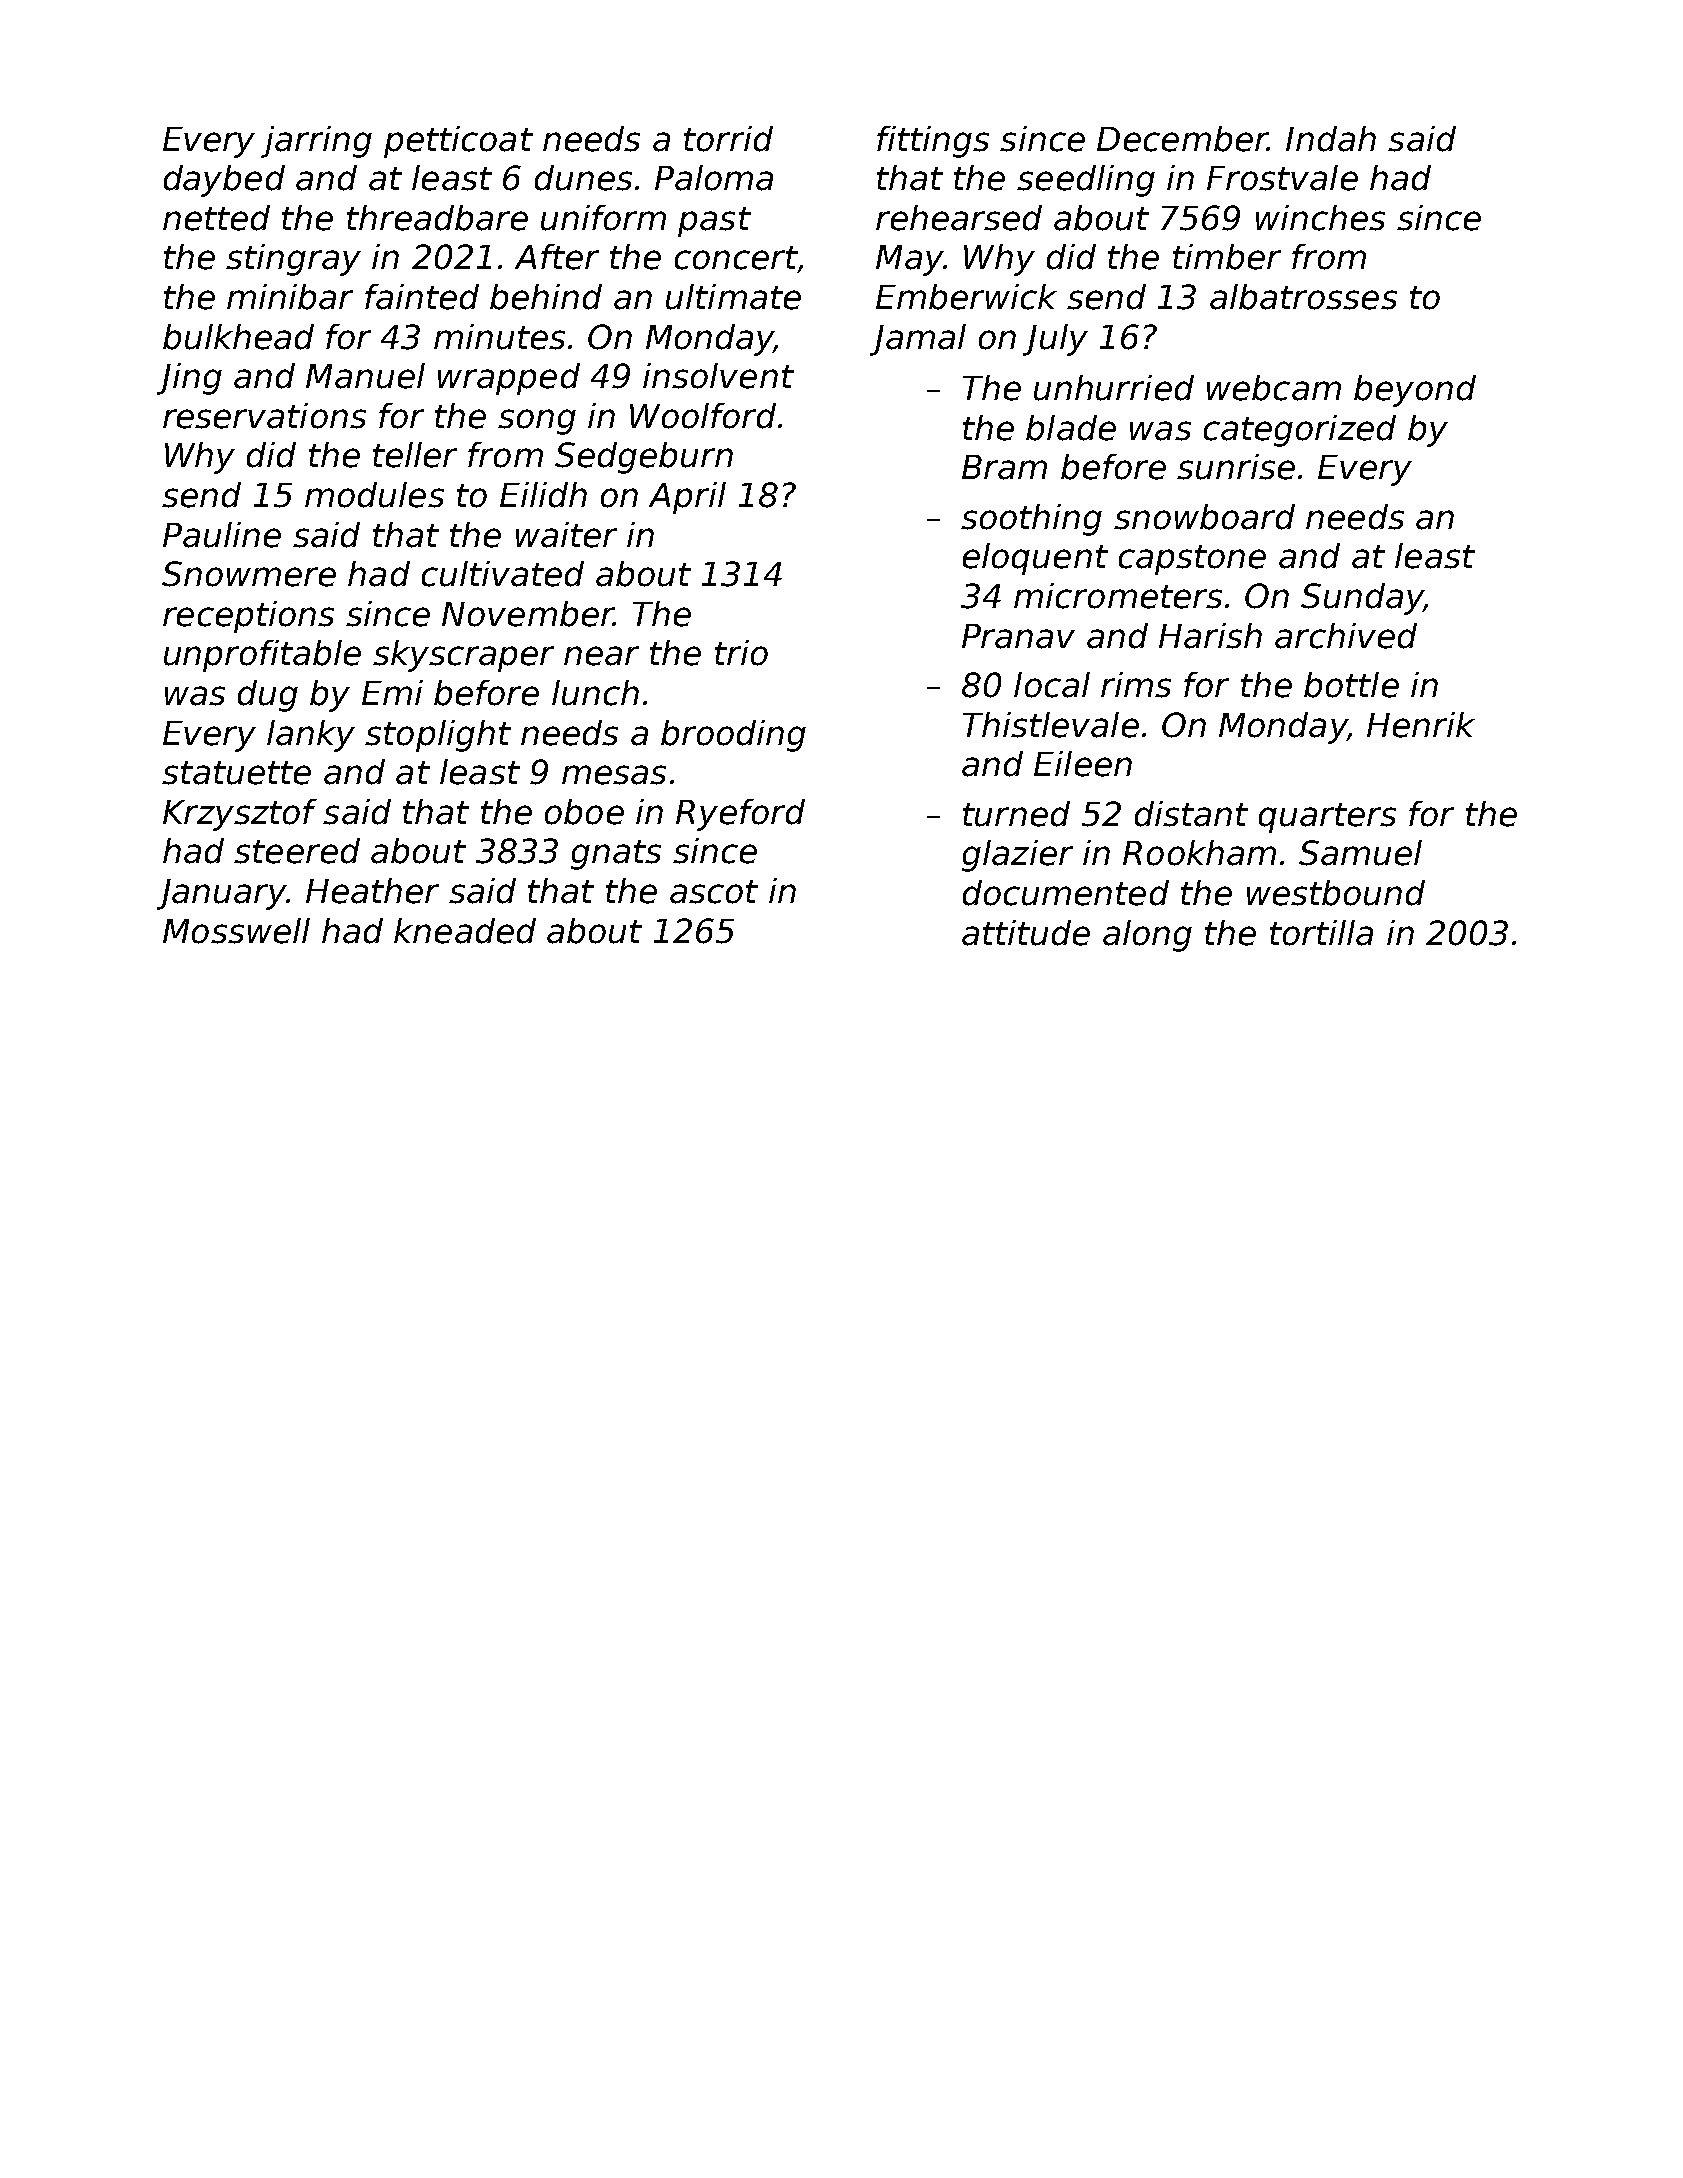 The width and height of the screenshot is (1683, 2178). I want to click on modules, so click(374, 495).
